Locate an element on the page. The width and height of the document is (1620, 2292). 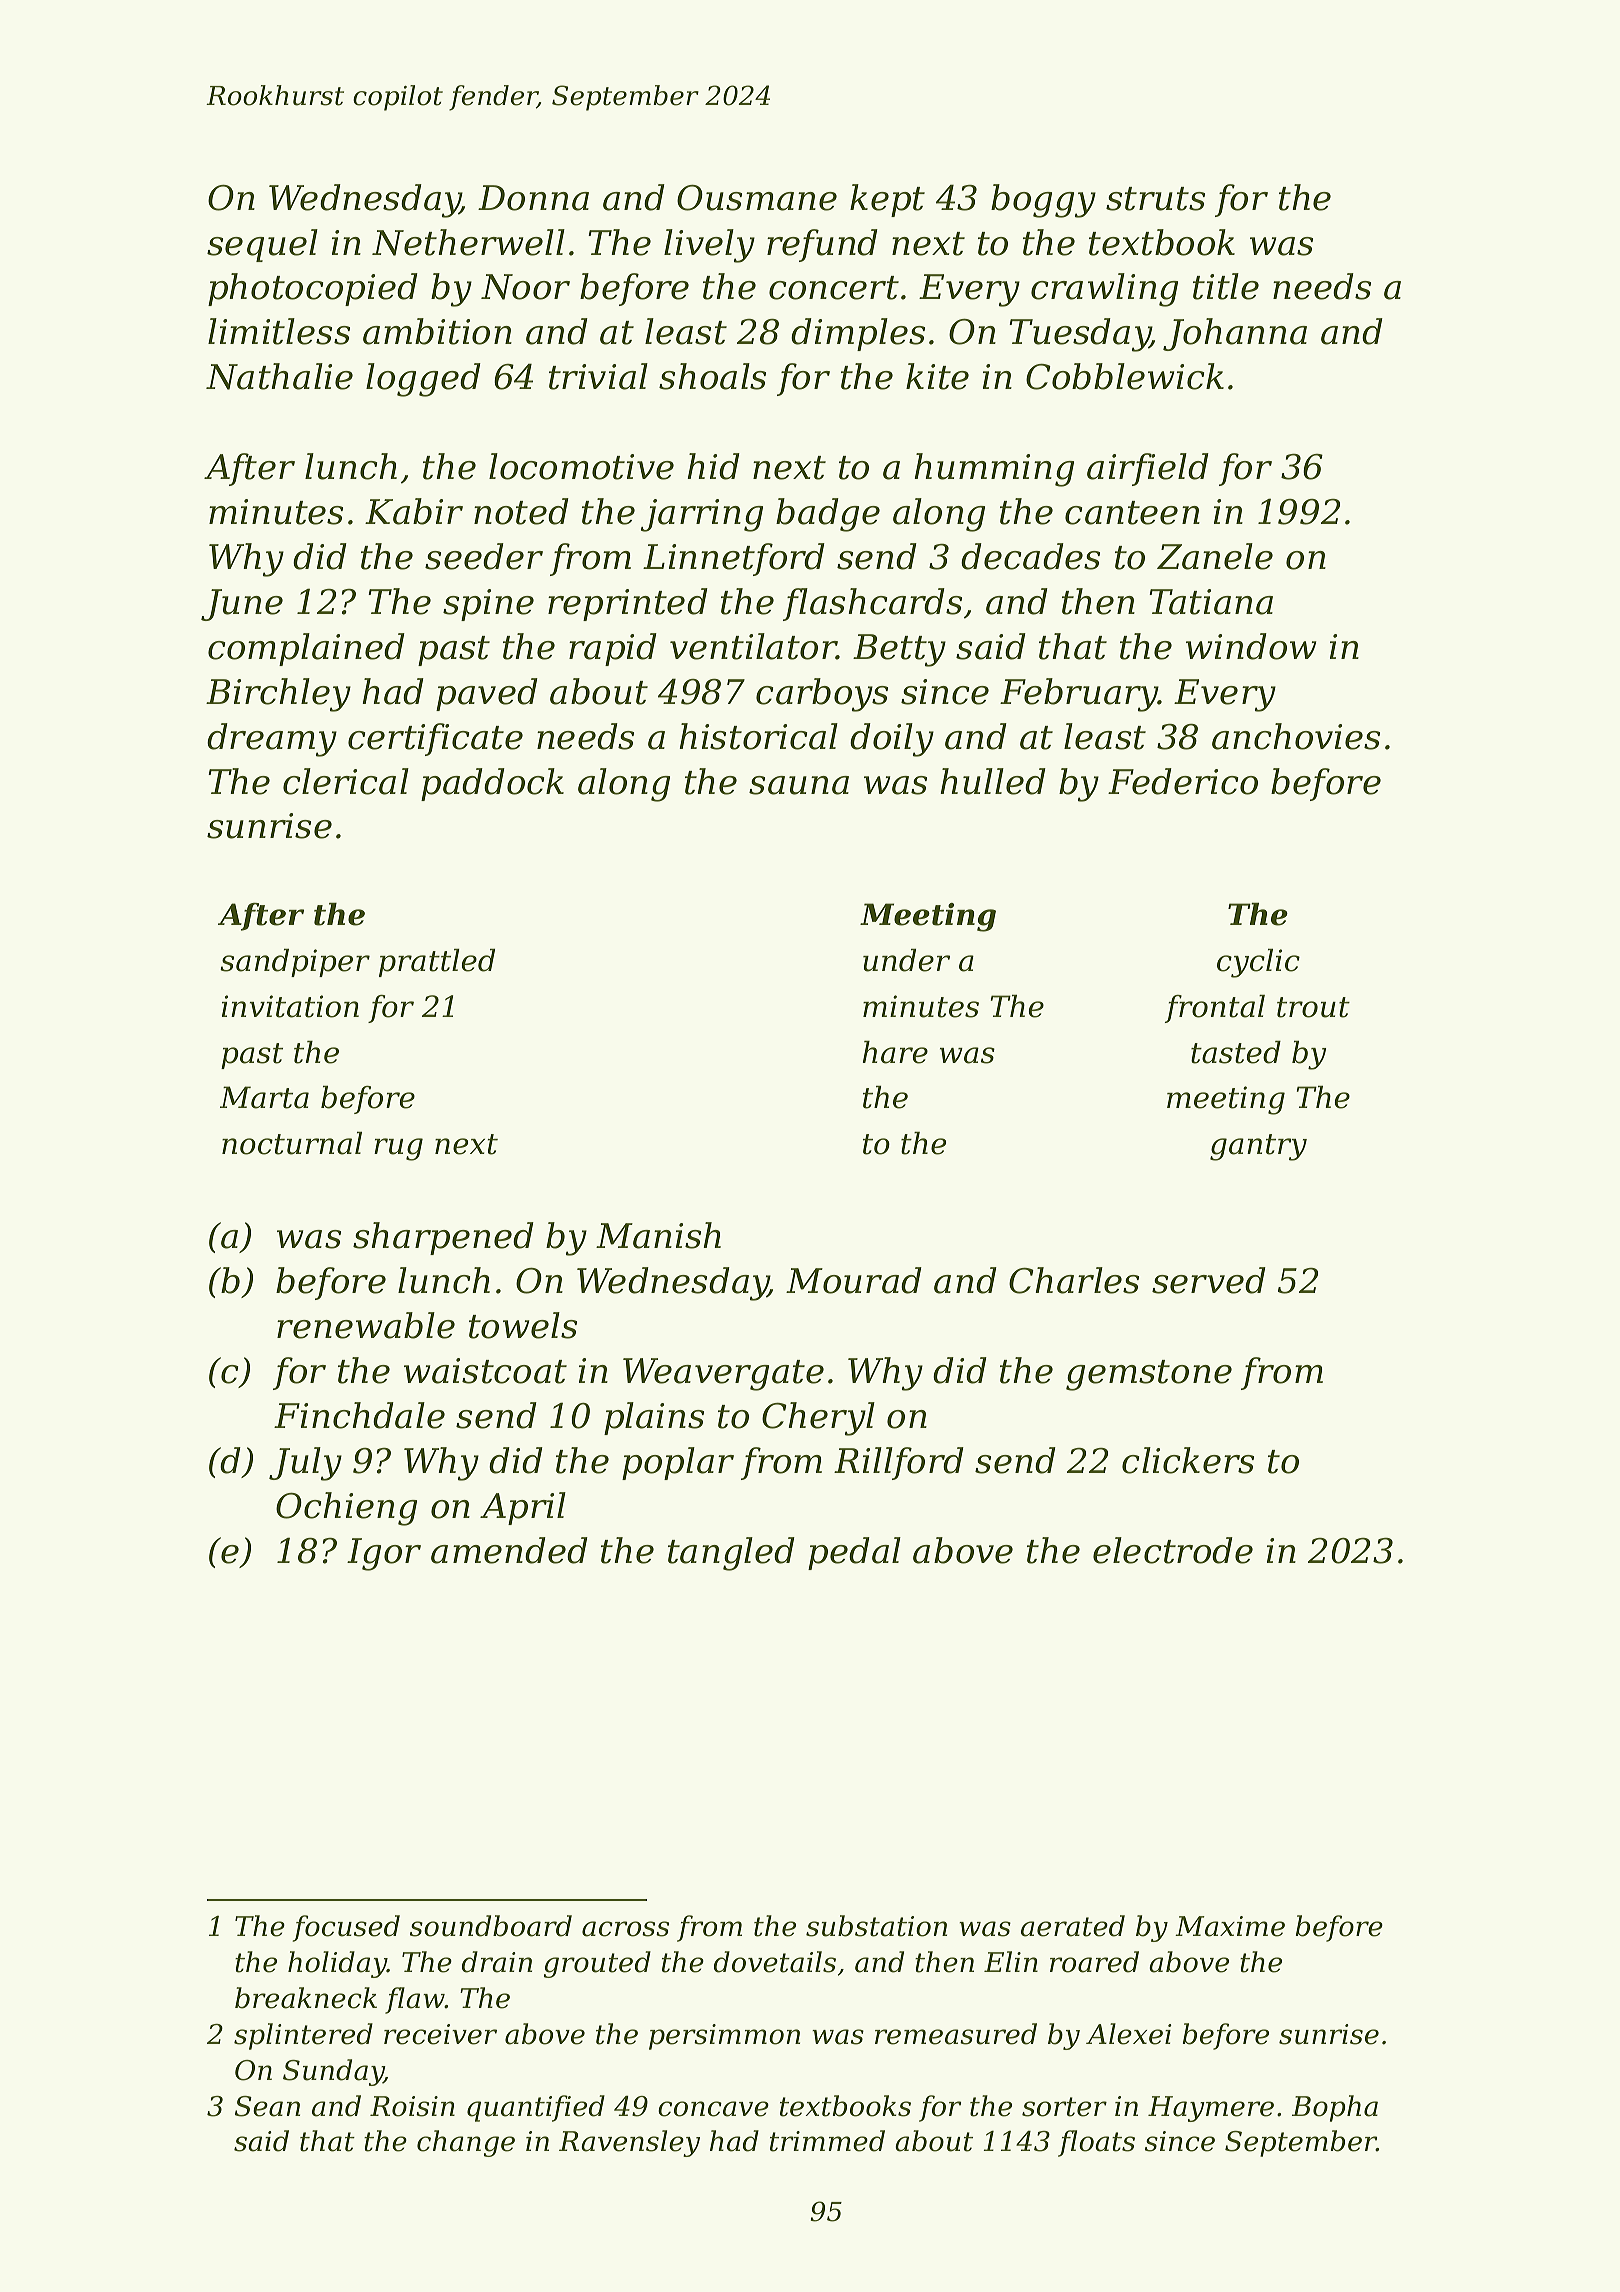
Bopha is located at coordinates (1335, 2108).
